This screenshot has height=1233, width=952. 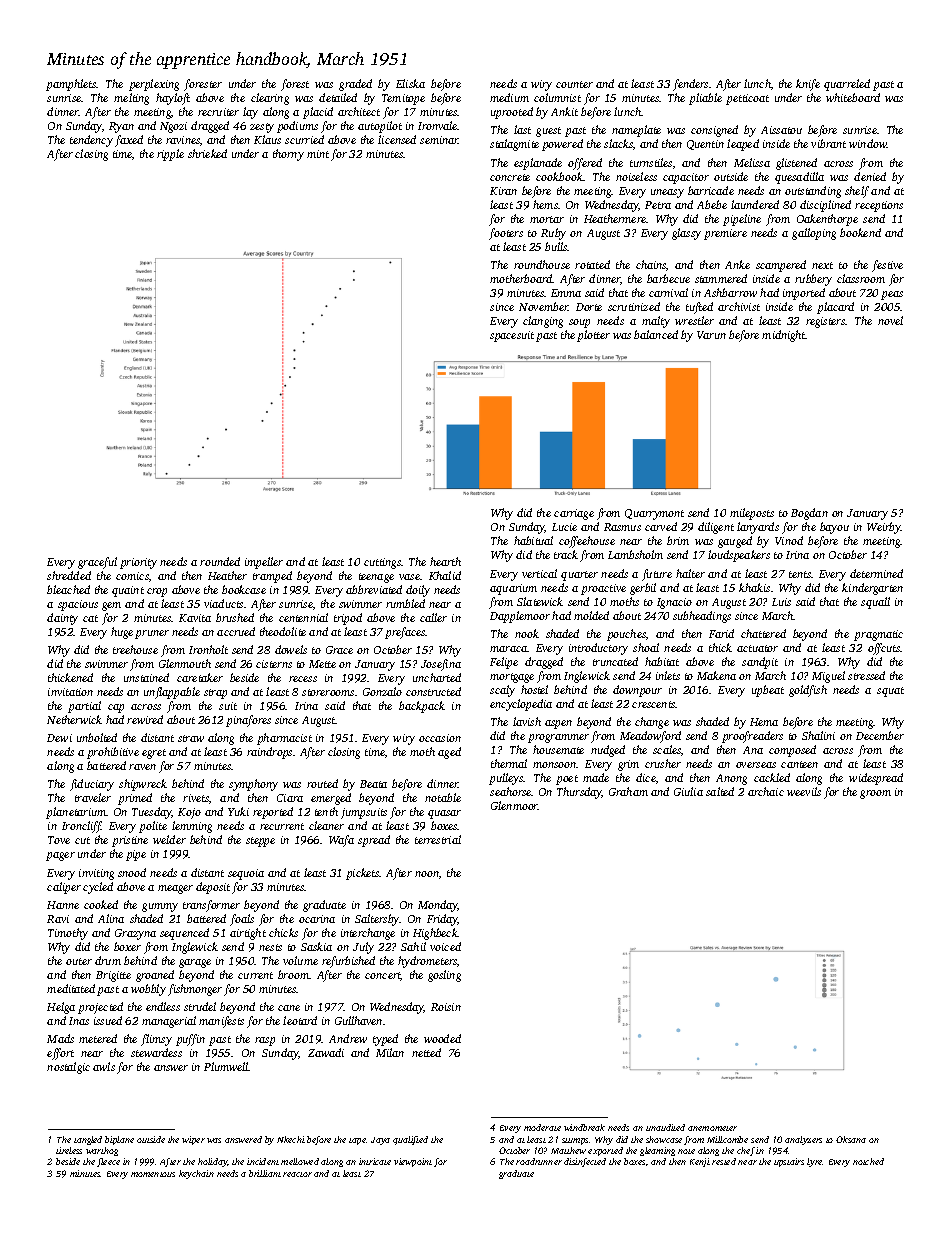 I want to click on footers, so click(x=506, y=234).
